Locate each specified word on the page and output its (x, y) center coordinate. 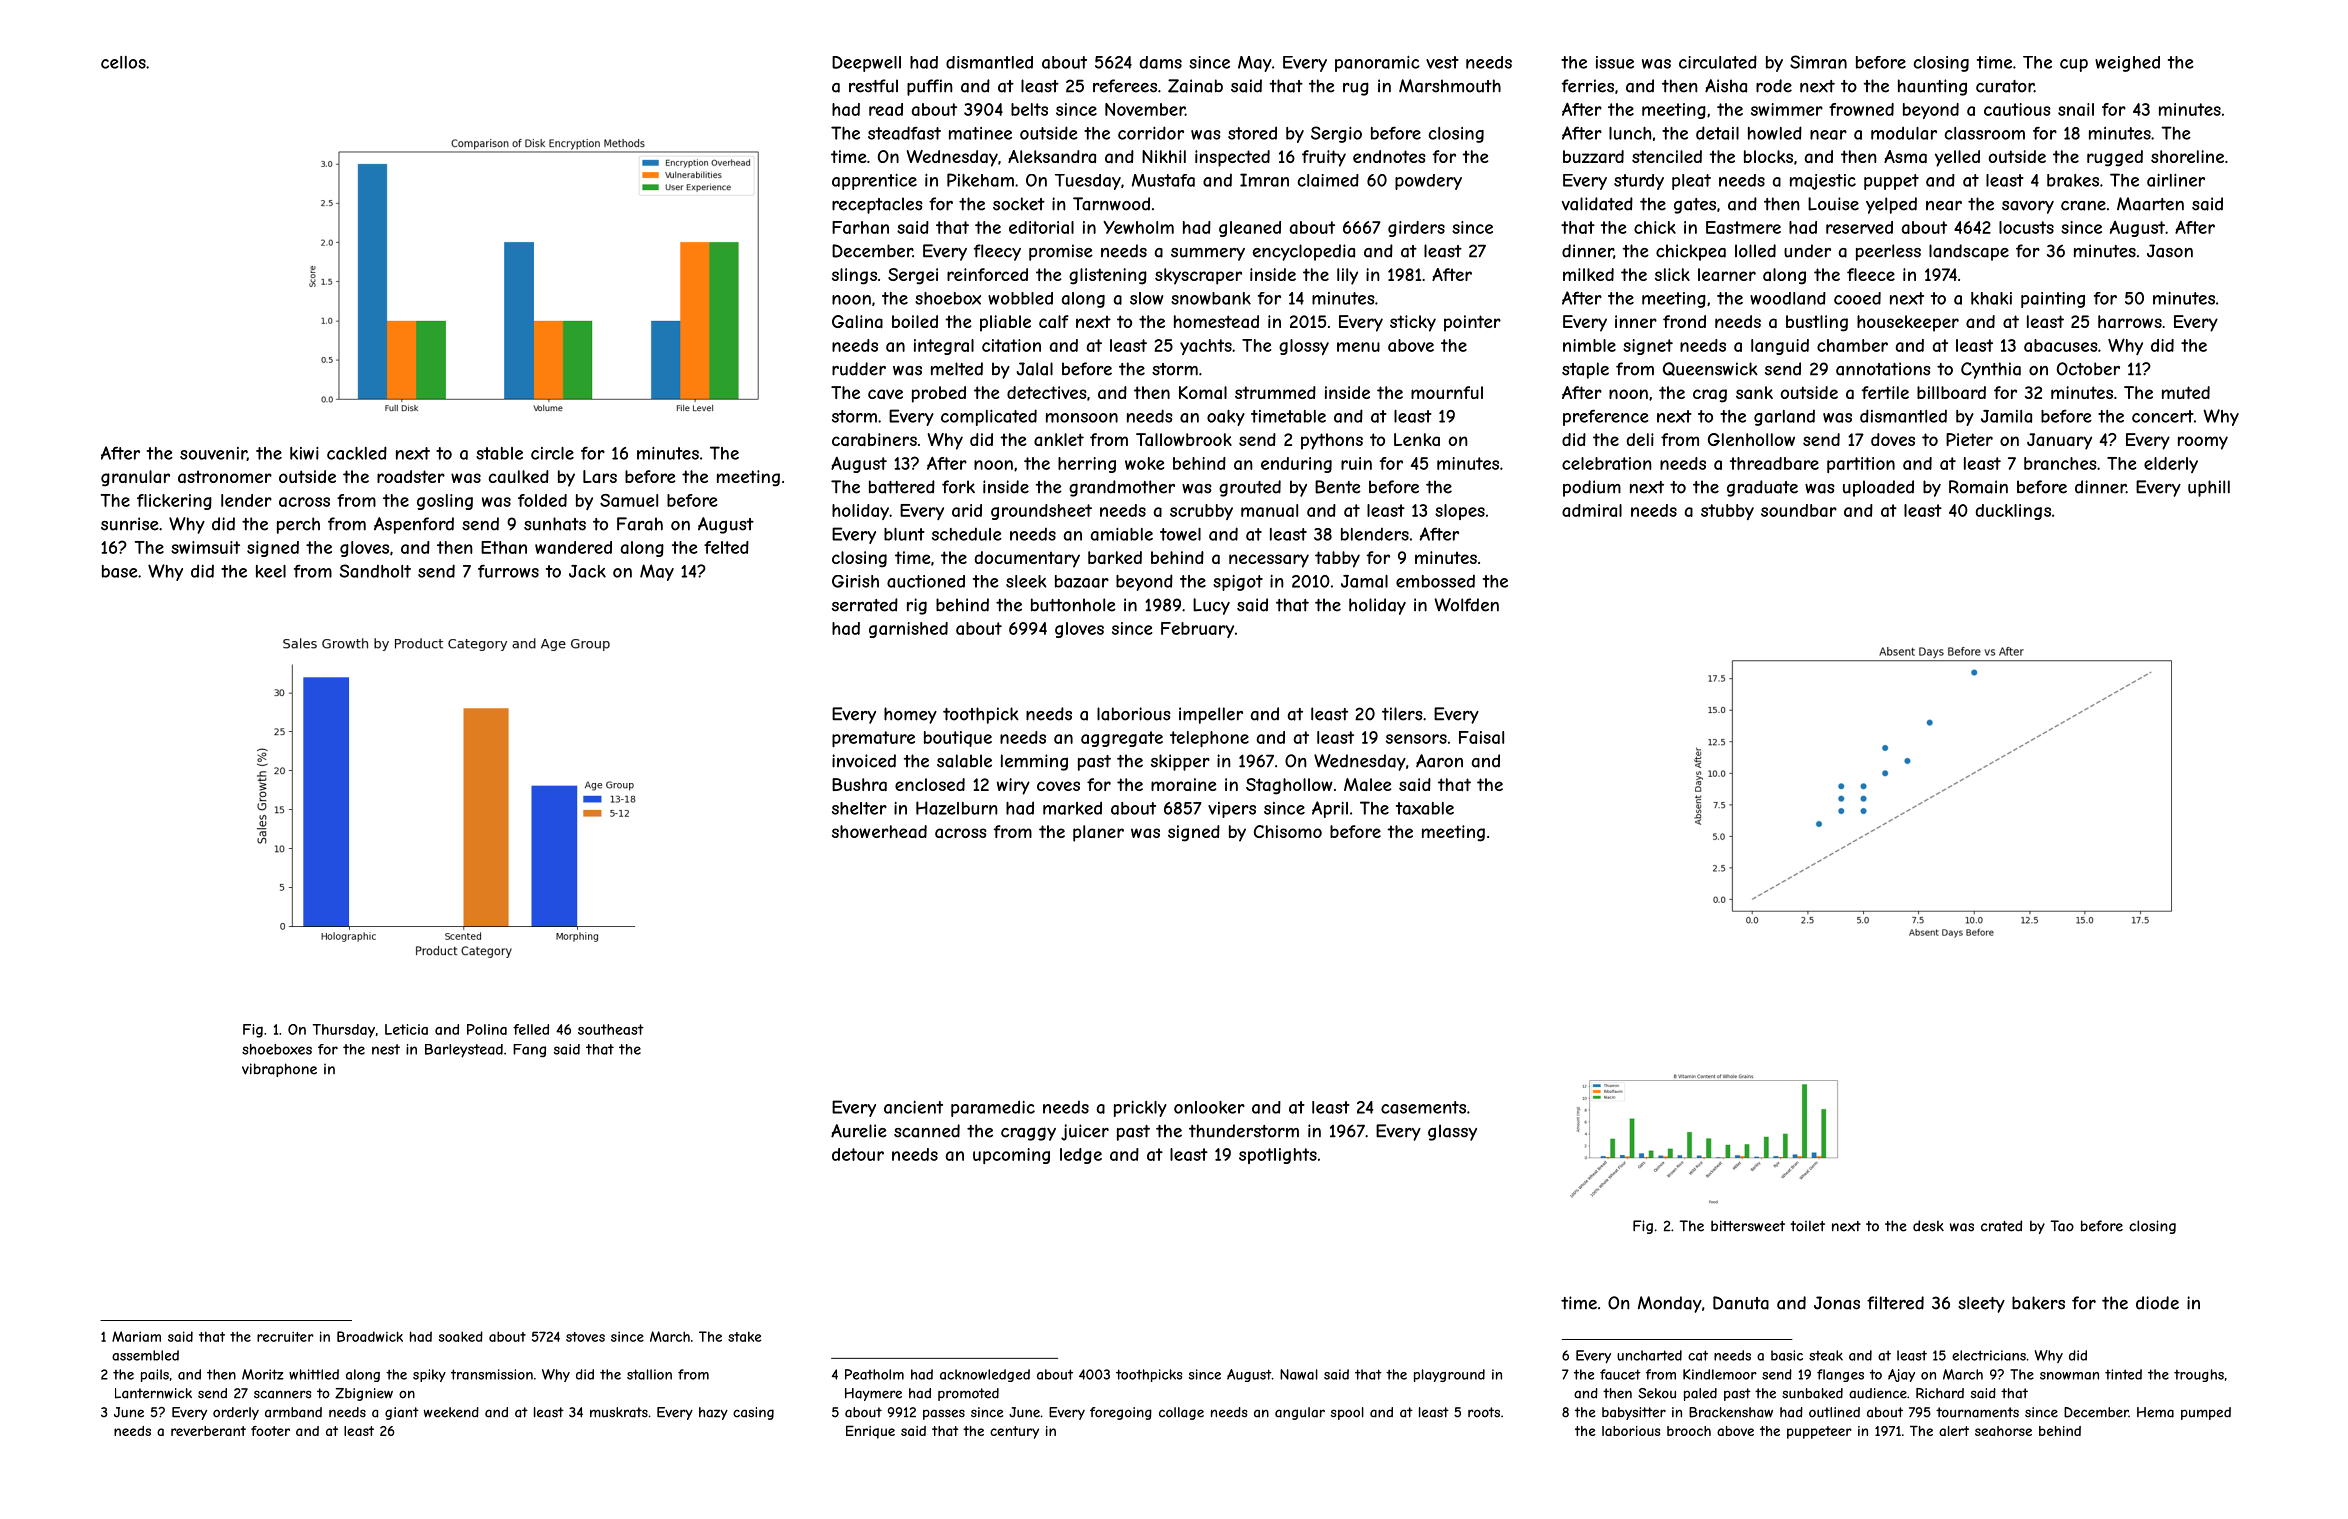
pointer (1472, 323)
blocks (1768, 156)
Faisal (1481, 737)
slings (854, 276)
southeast (611, 1029)
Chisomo (1288, 831)
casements (1423, 1107)
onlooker (1209, 1107)
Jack (587, 571)
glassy (1452, 1132)
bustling (1817, 323)
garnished (908, 630)
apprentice (874, 182)
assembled (145, 1355)
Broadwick (370, 1336)
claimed (1328, 180)
